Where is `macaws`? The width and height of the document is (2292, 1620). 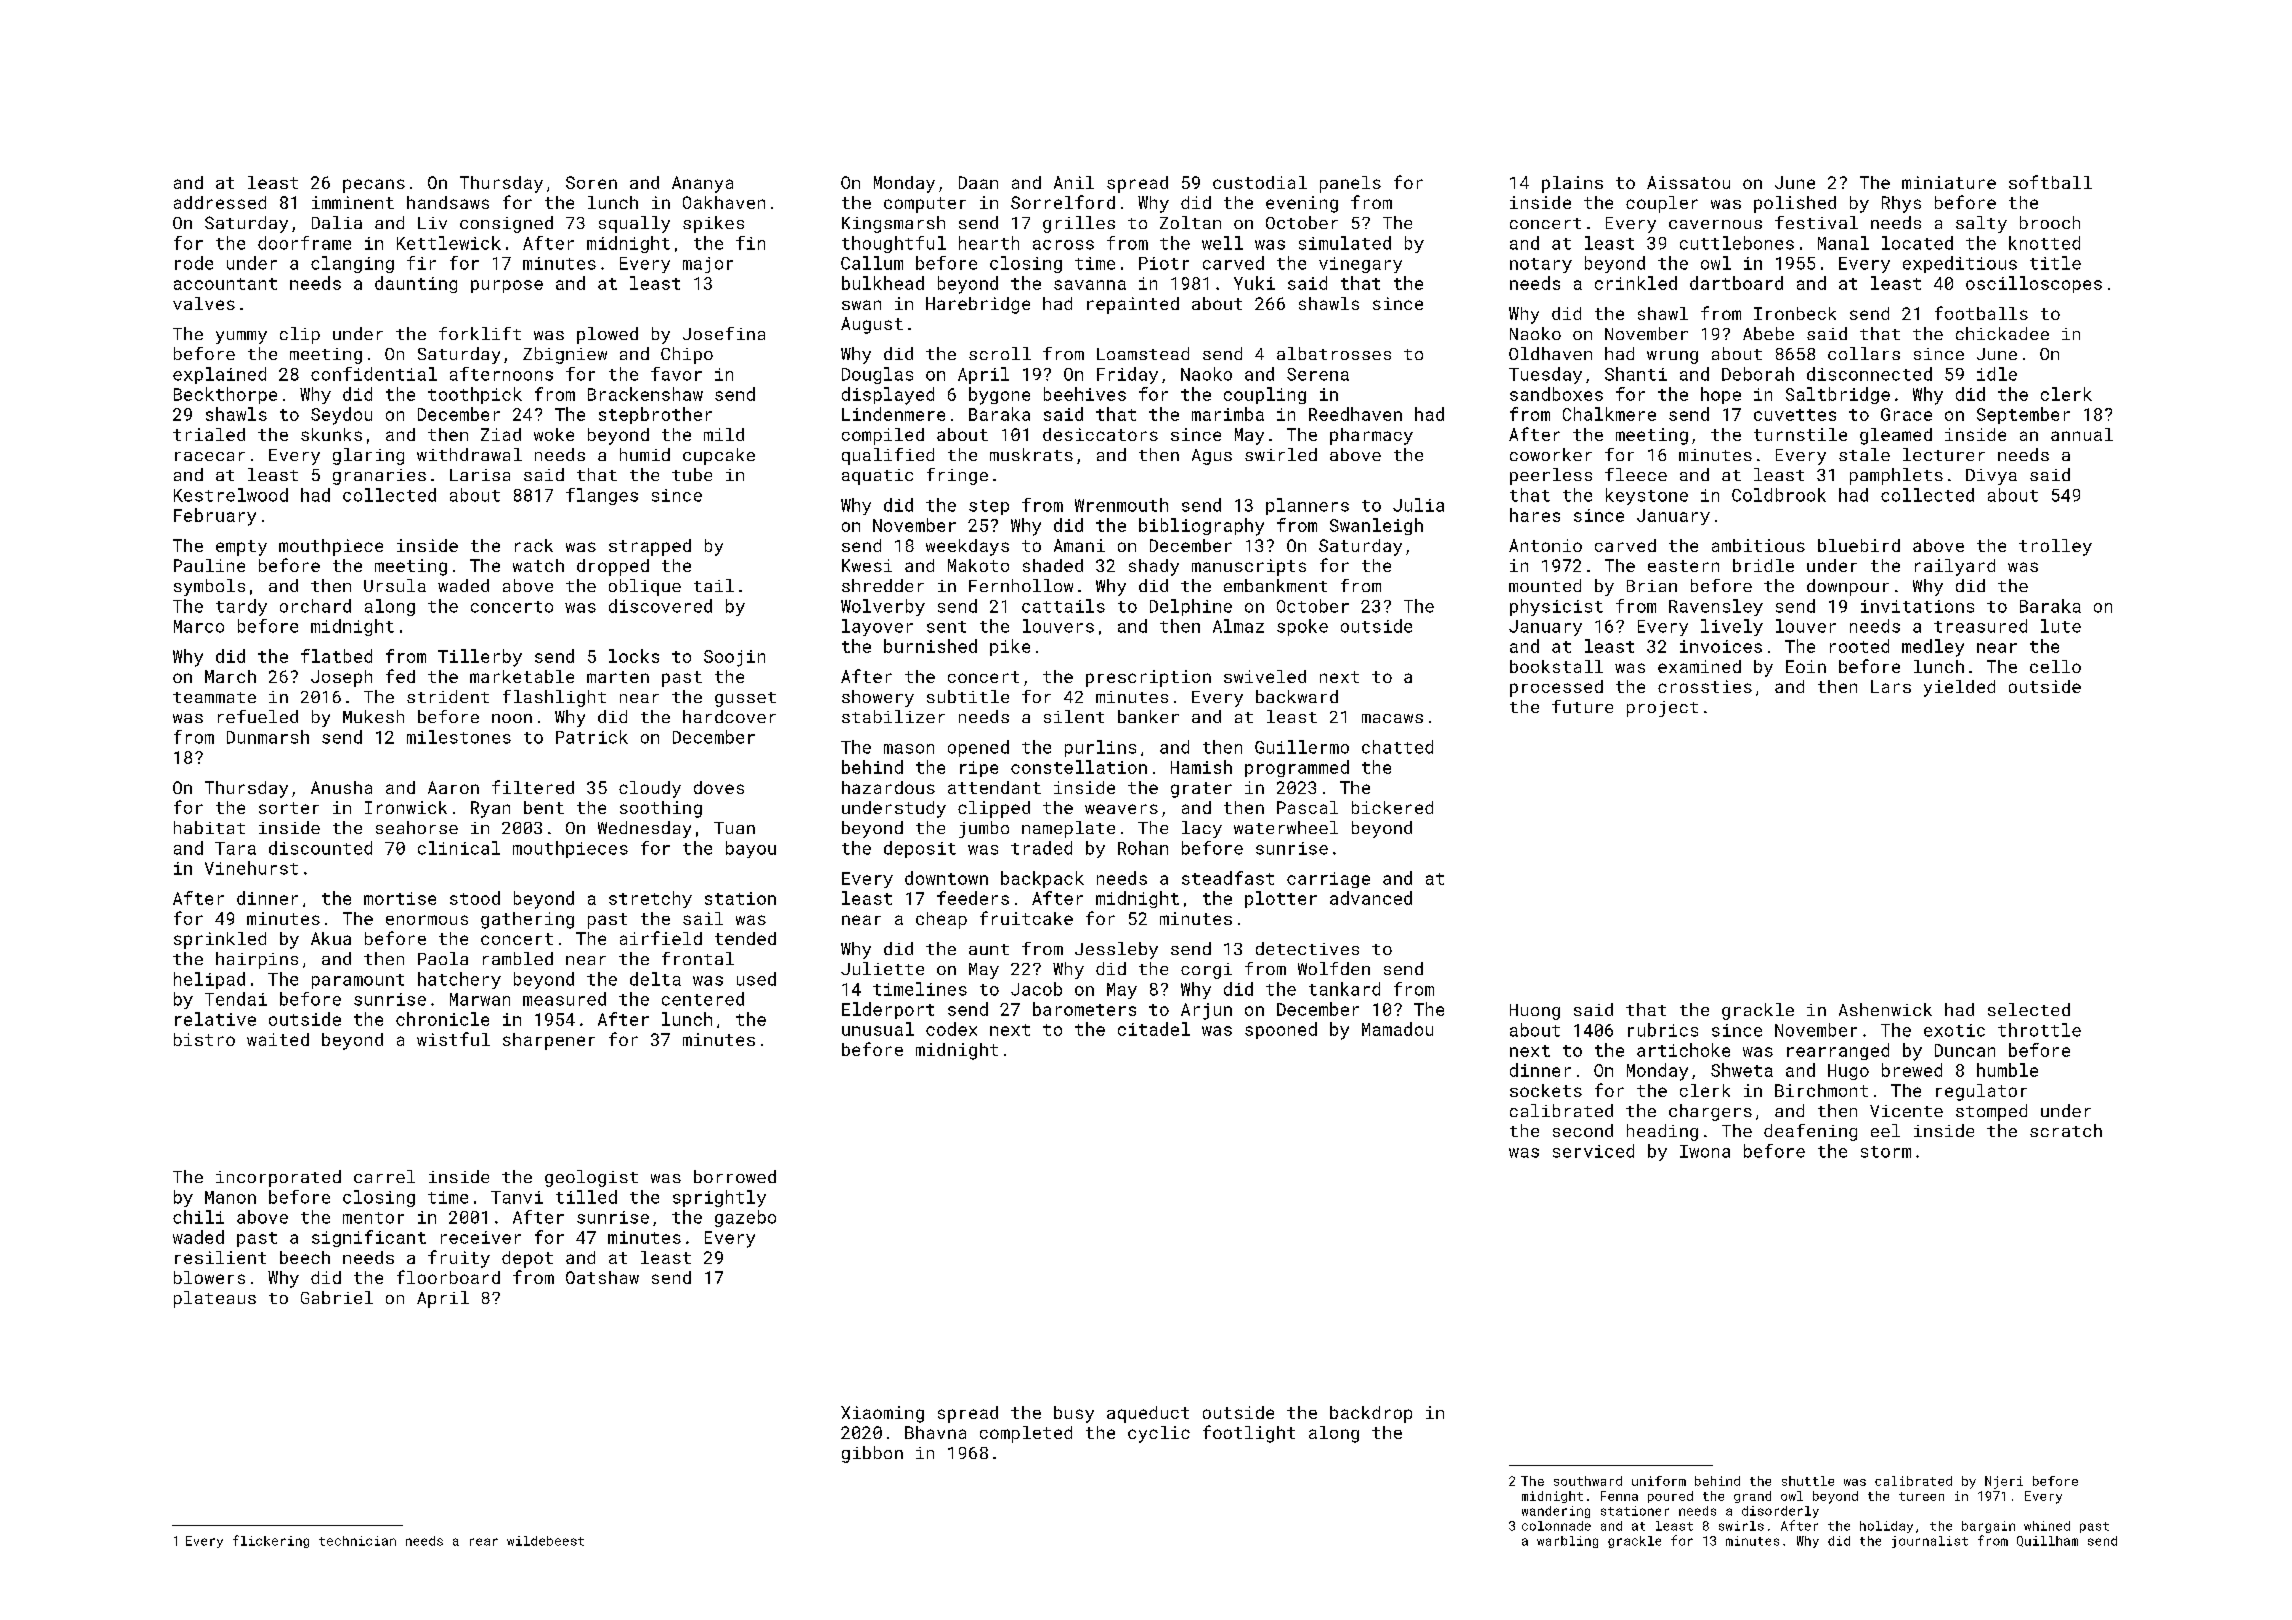 macaws is located at coordinates (1392, 718).
